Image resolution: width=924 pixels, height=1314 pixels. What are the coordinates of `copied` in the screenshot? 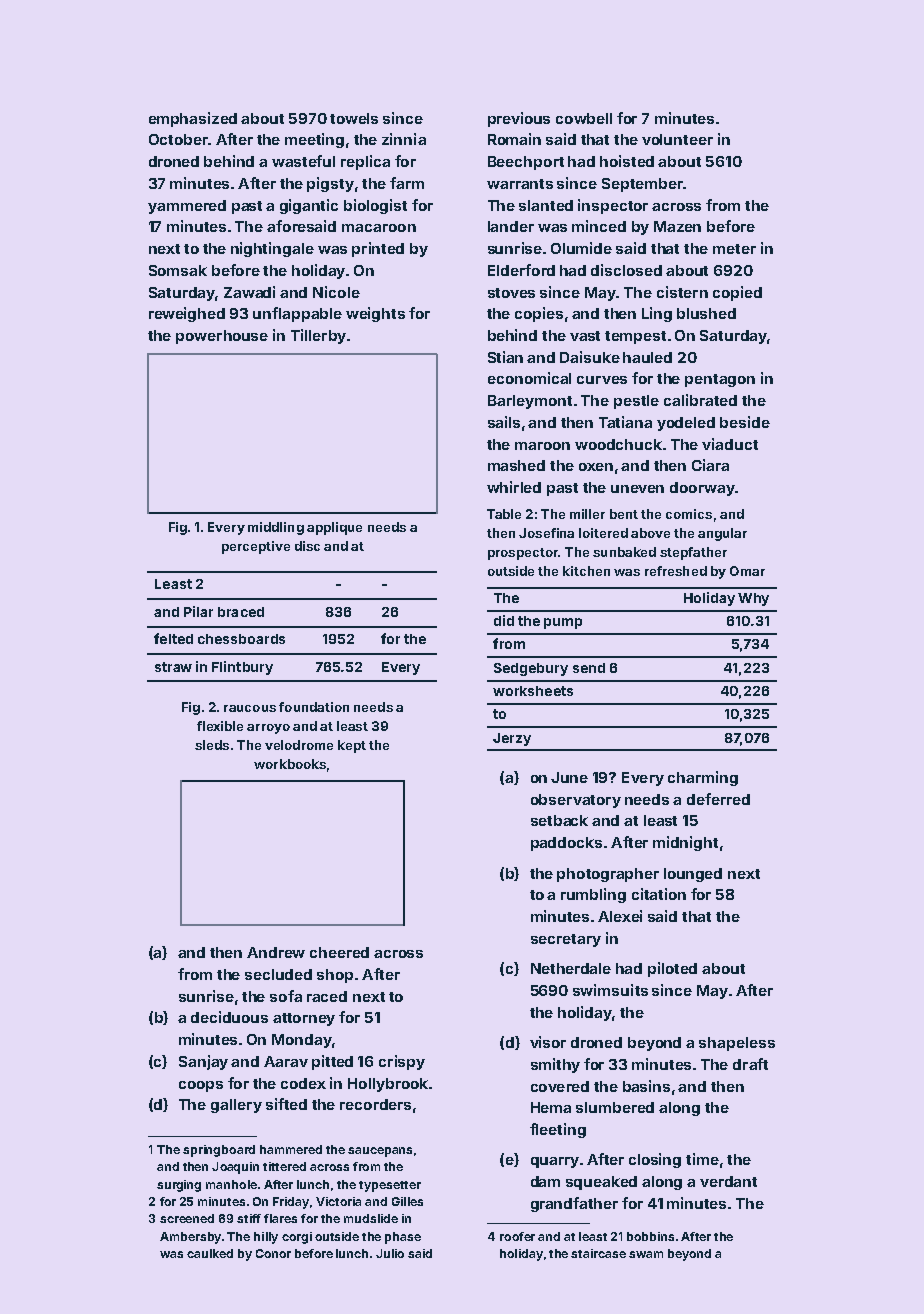 It's located at (737, 293).
